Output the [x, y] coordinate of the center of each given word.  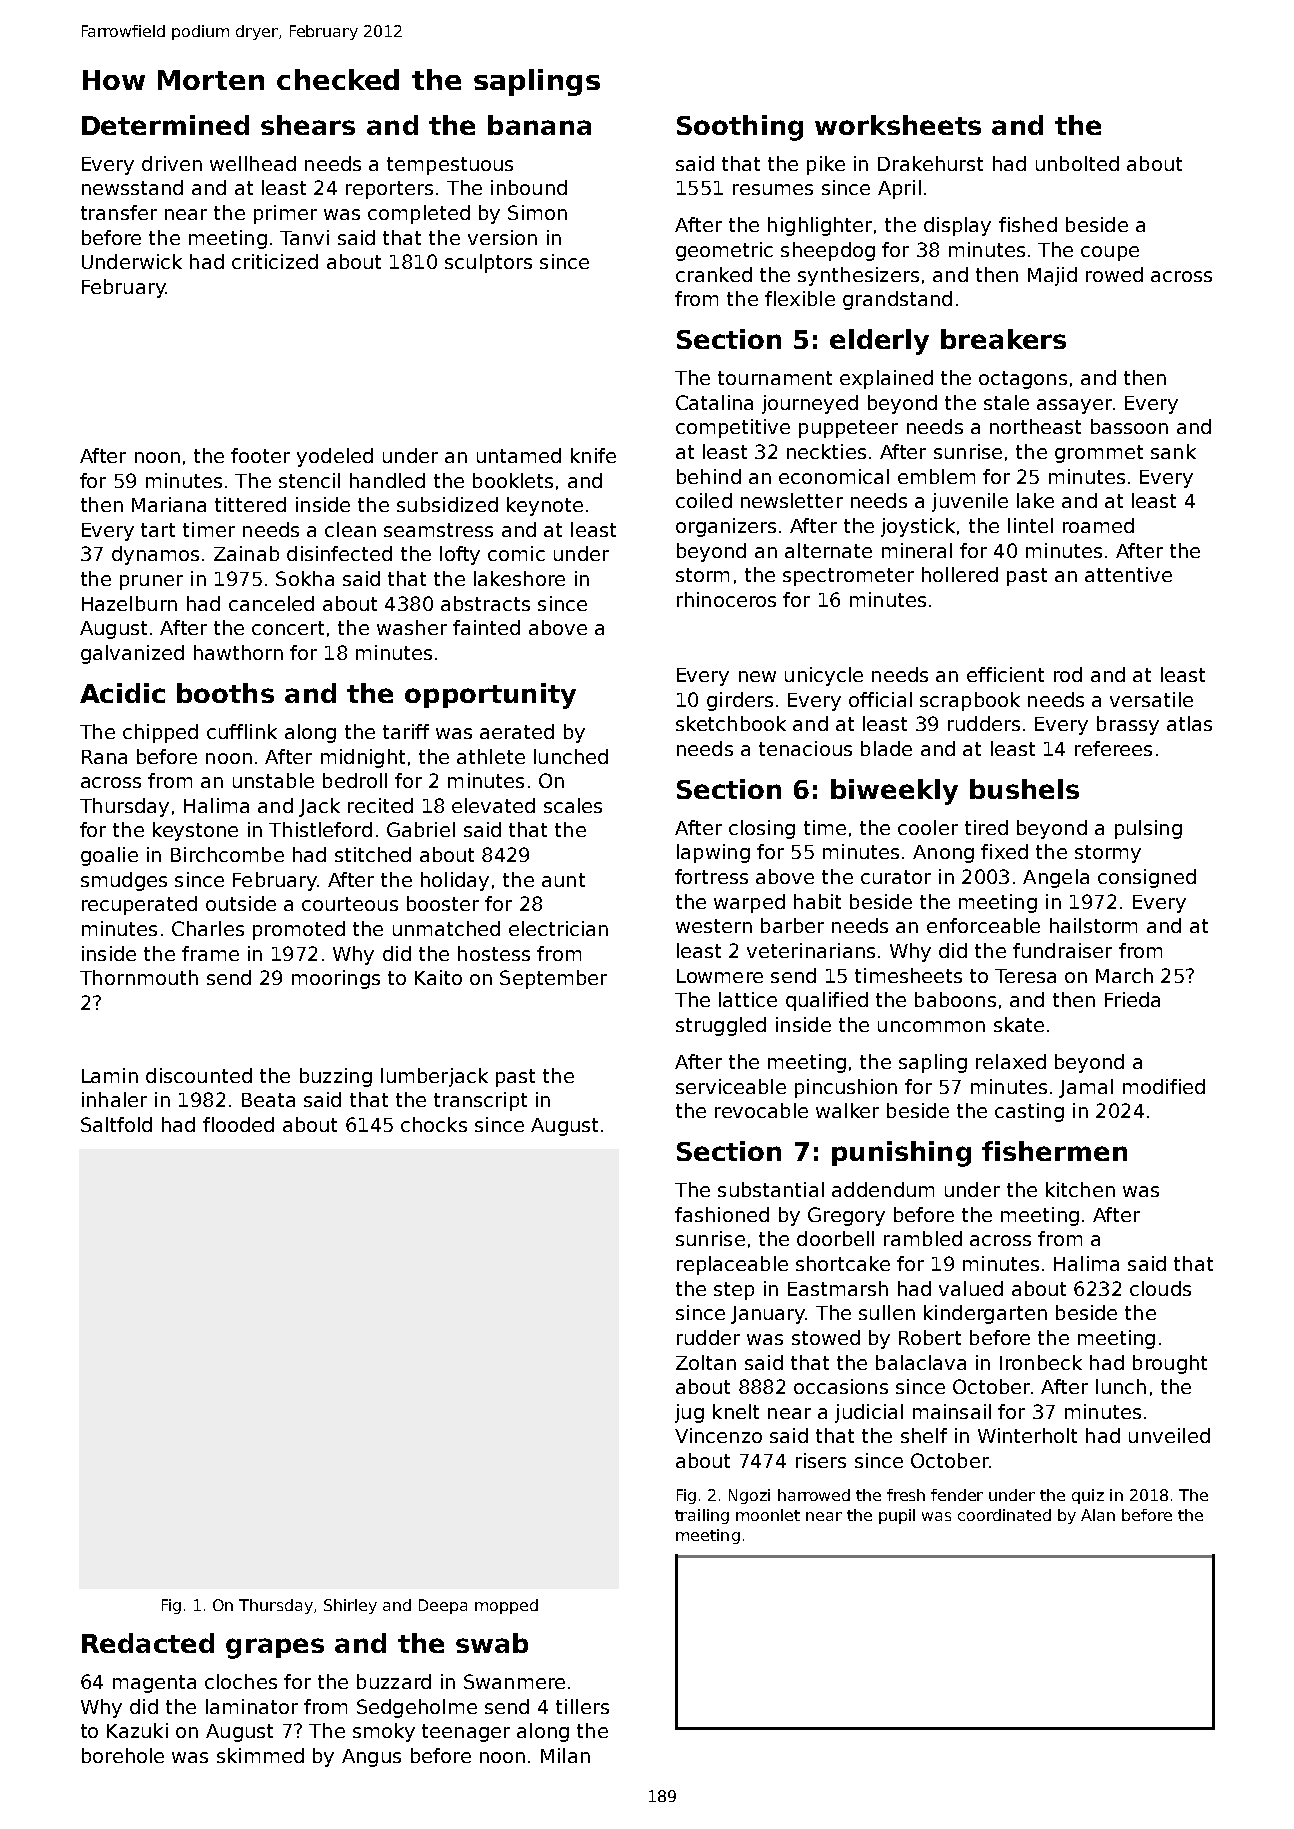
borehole [123, 1755]
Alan [1098, 1515]
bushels [1024, 789]
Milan [565, 1755]
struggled [721, 1026]
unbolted [1077, 163]
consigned [1147, 878]
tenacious [805, 748]
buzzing [336, 1077]
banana [539, 125]
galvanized [132, 654]
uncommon [931, 1026]
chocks [434, 1124]
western [714, 926]
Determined [165, 125]
